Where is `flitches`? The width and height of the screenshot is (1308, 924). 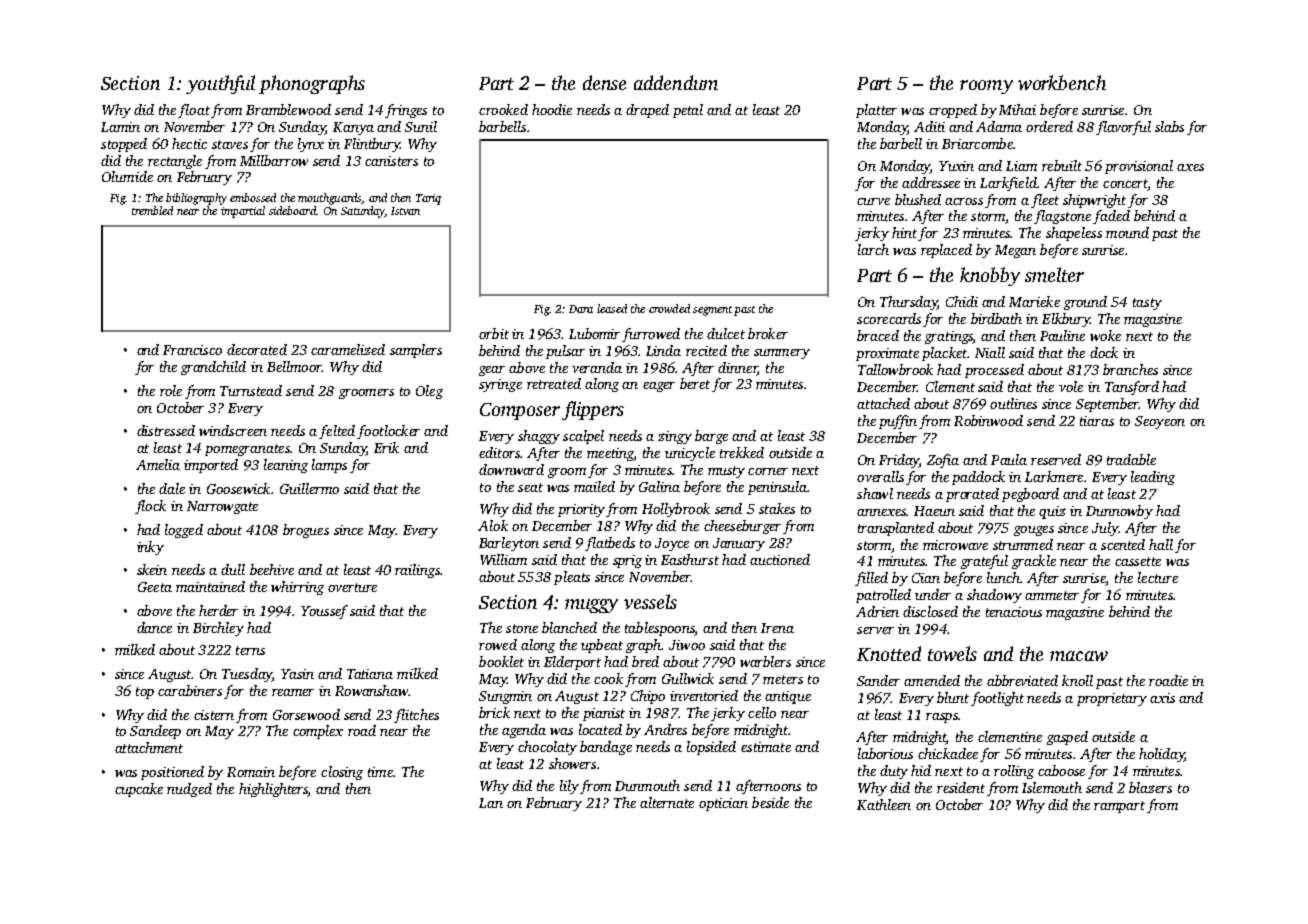
flitches is located at coordinates (416, 716).
